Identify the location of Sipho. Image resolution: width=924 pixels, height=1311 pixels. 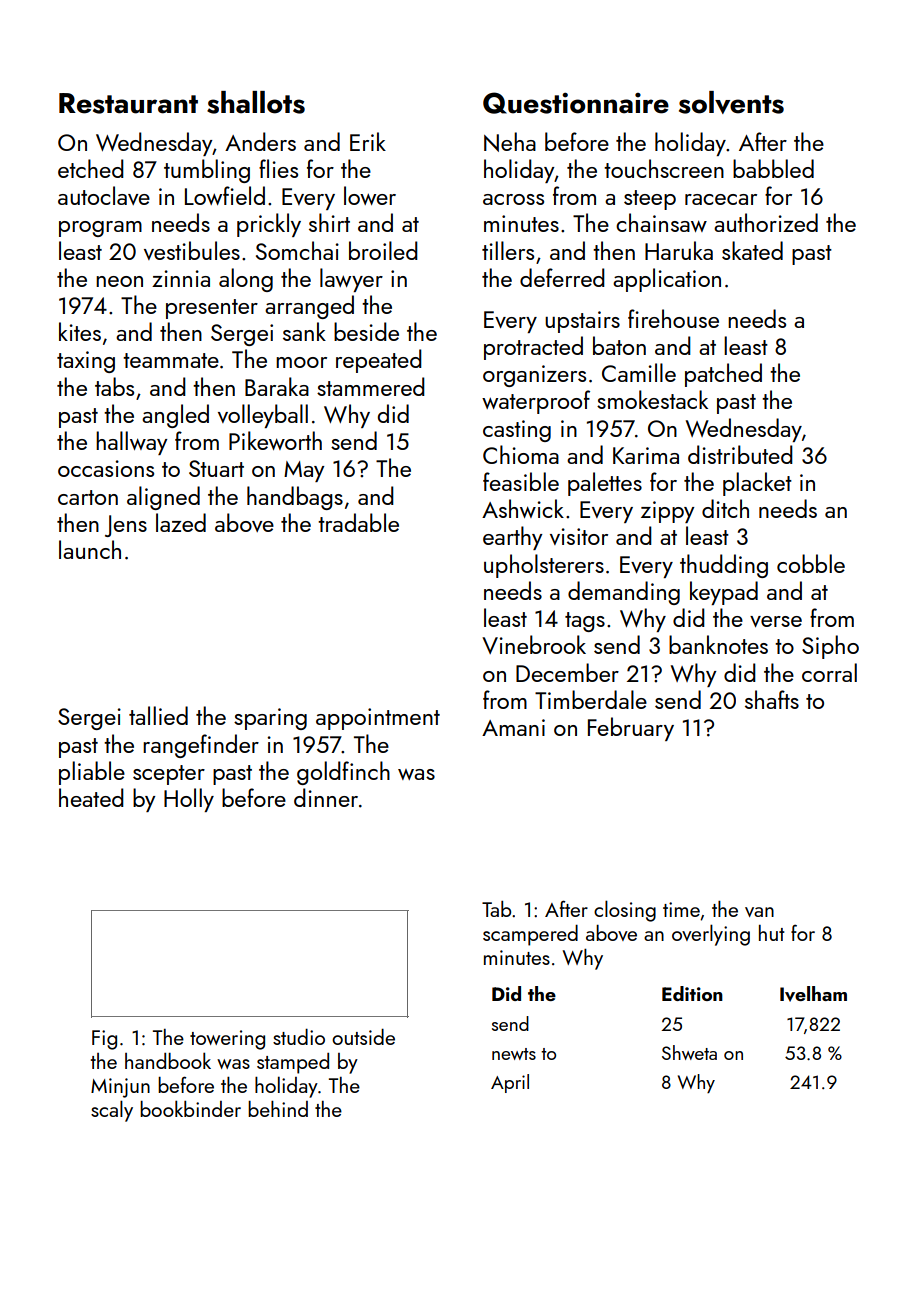
(830, 647).
